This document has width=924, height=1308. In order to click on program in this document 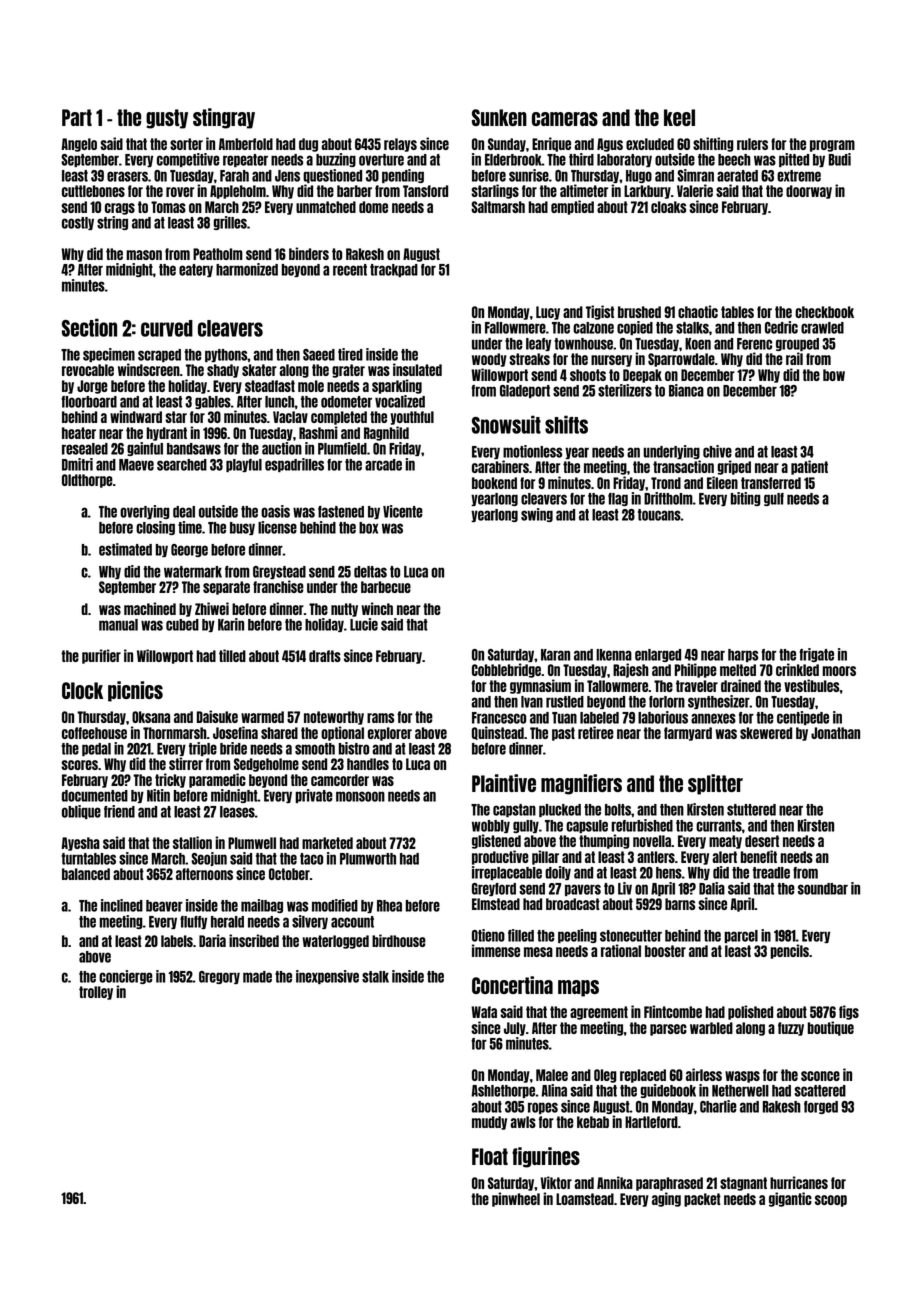, I will do `click(832, 146)`.
